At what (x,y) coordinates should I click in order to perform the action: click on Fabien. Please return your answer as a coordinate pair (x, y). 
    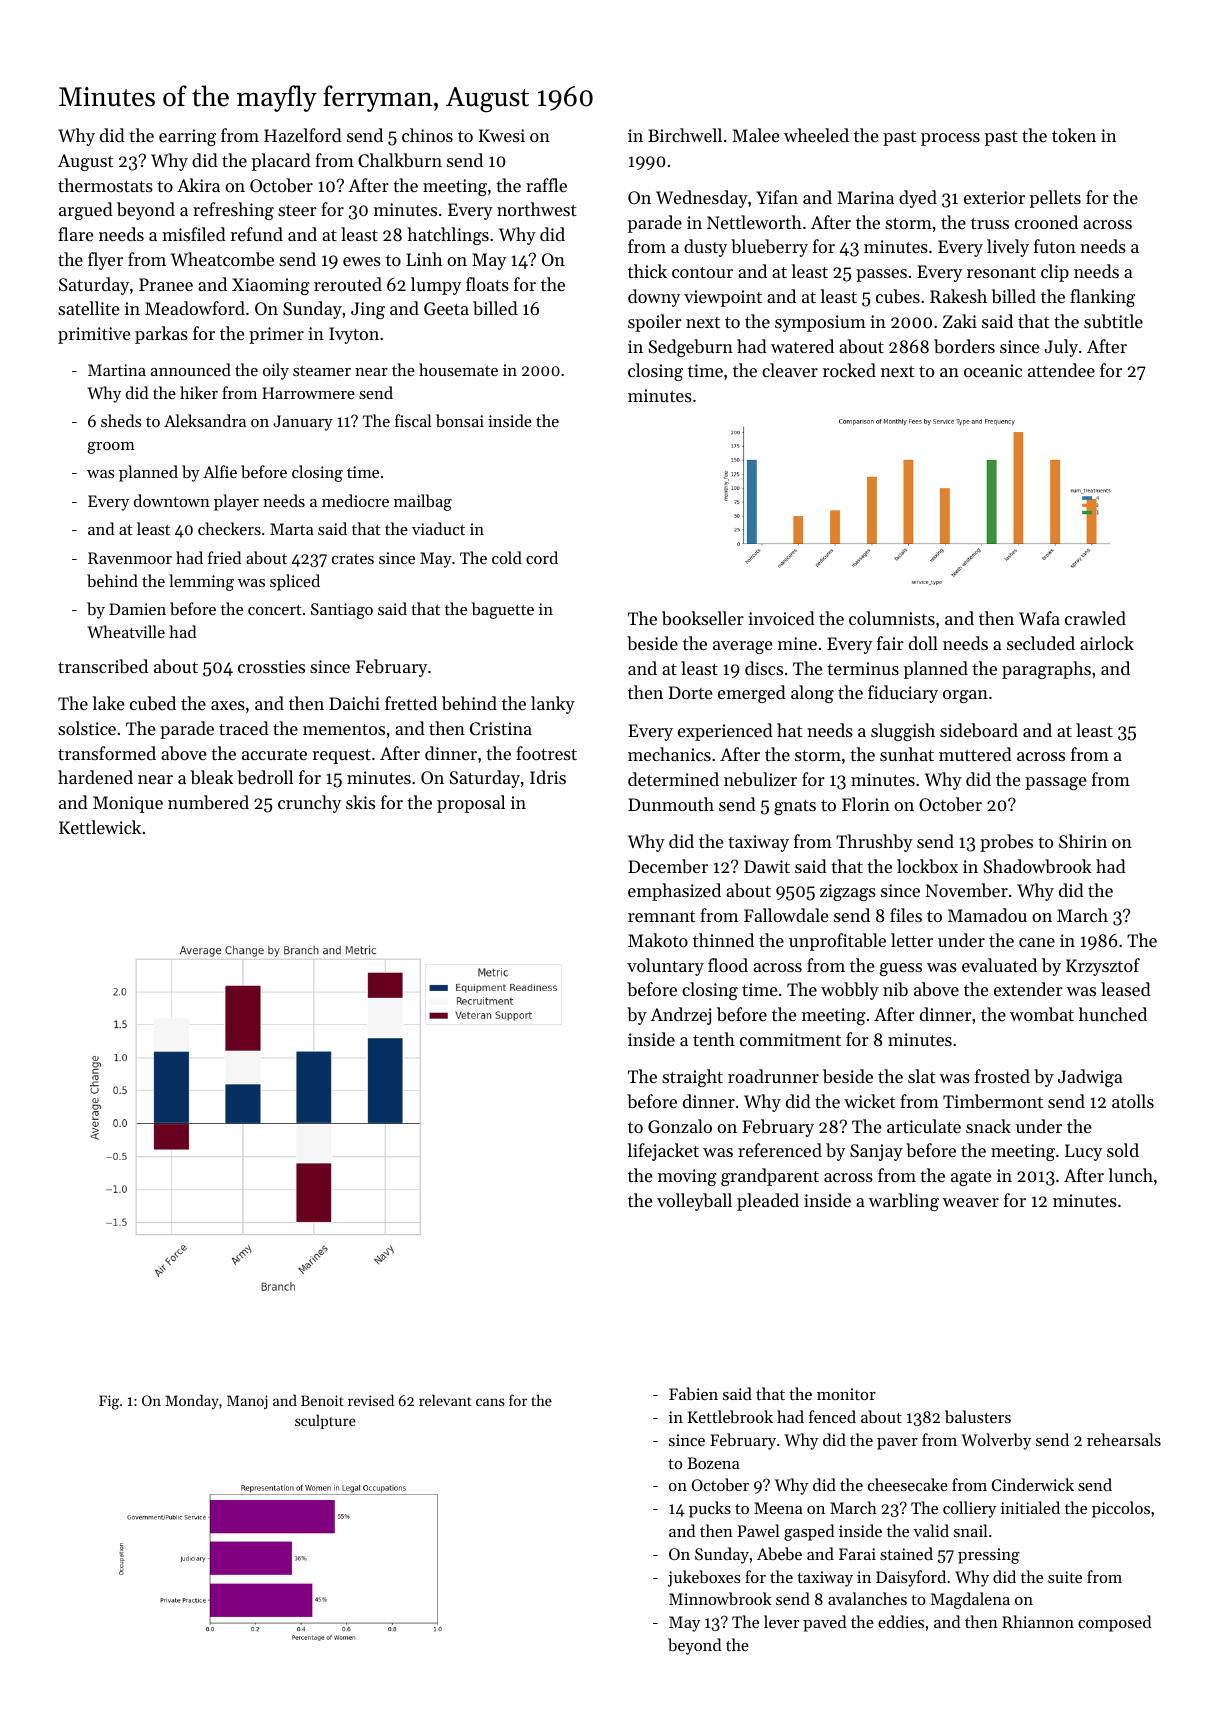
    Looking at the image, I should click on (693, 1393).
